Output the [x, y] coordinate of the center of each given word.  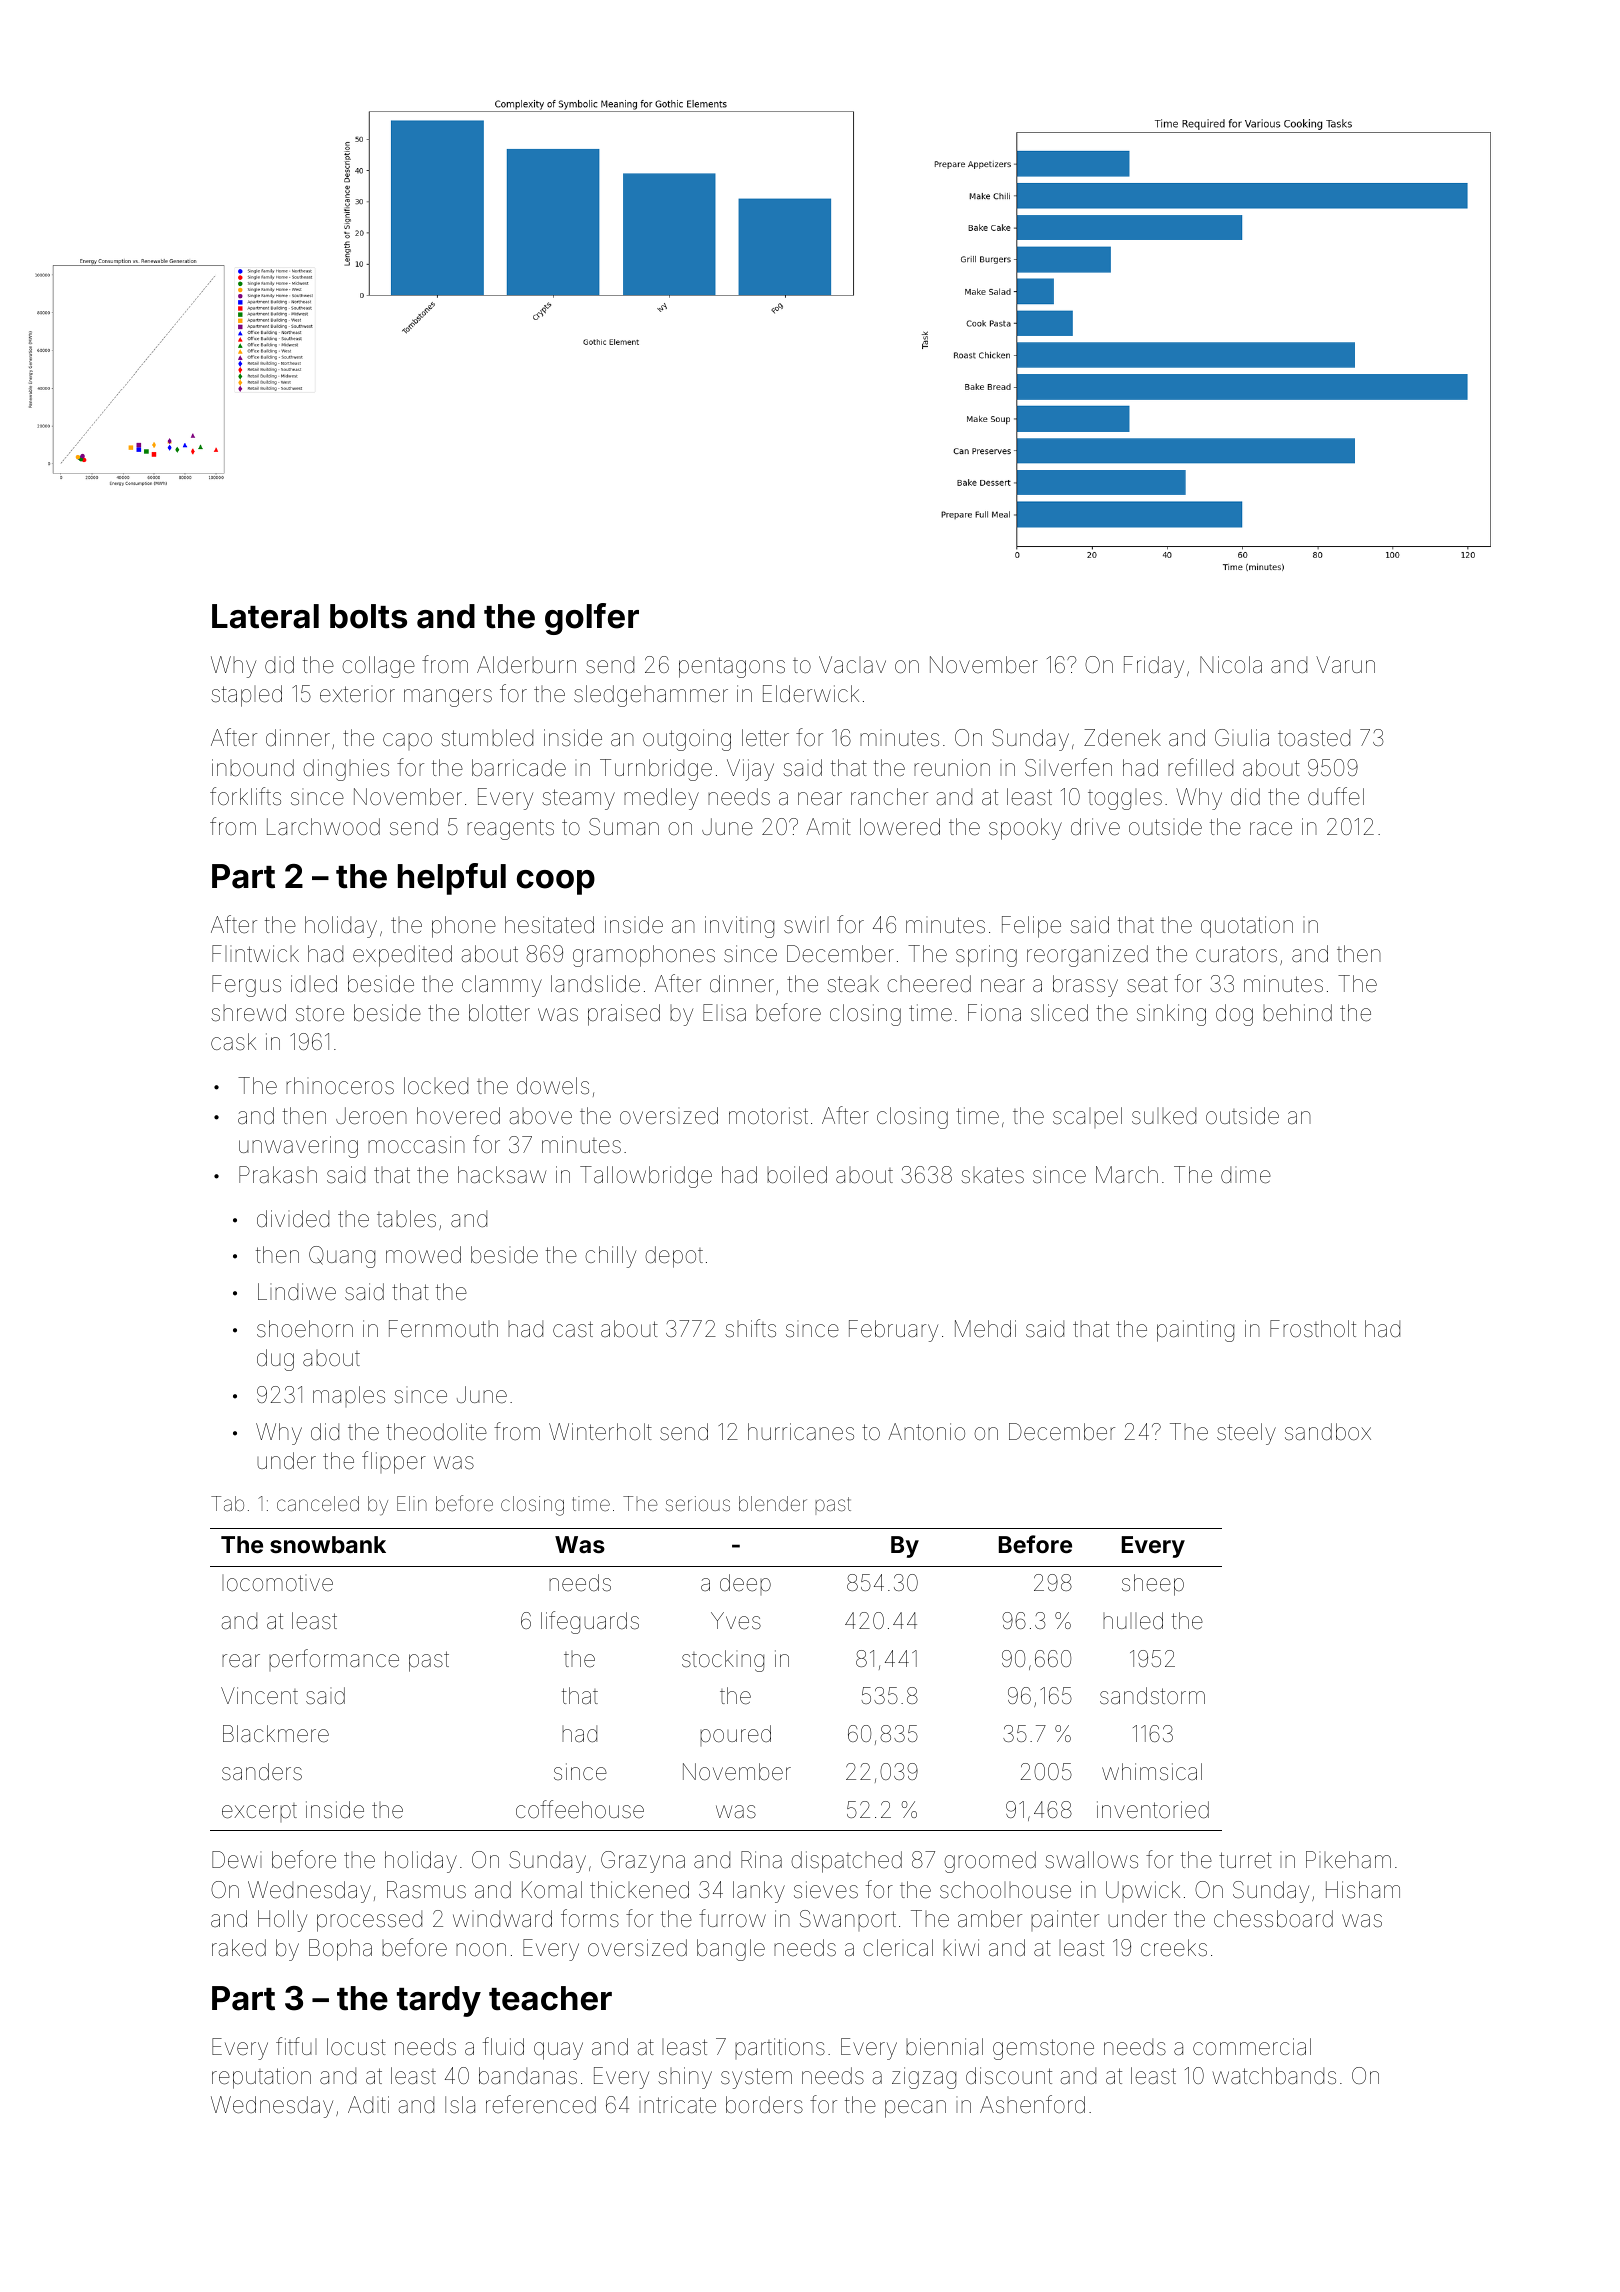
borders [764, 2105]
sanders [262, 1772]
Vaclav [852, 665]
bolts [368, 616]
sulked [1164, 1116]
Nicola [1231, 664]
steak [853, 984]
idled [314, 984]
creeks [1174, 1948]
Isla [460, 2105]
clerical [898, 1948]
